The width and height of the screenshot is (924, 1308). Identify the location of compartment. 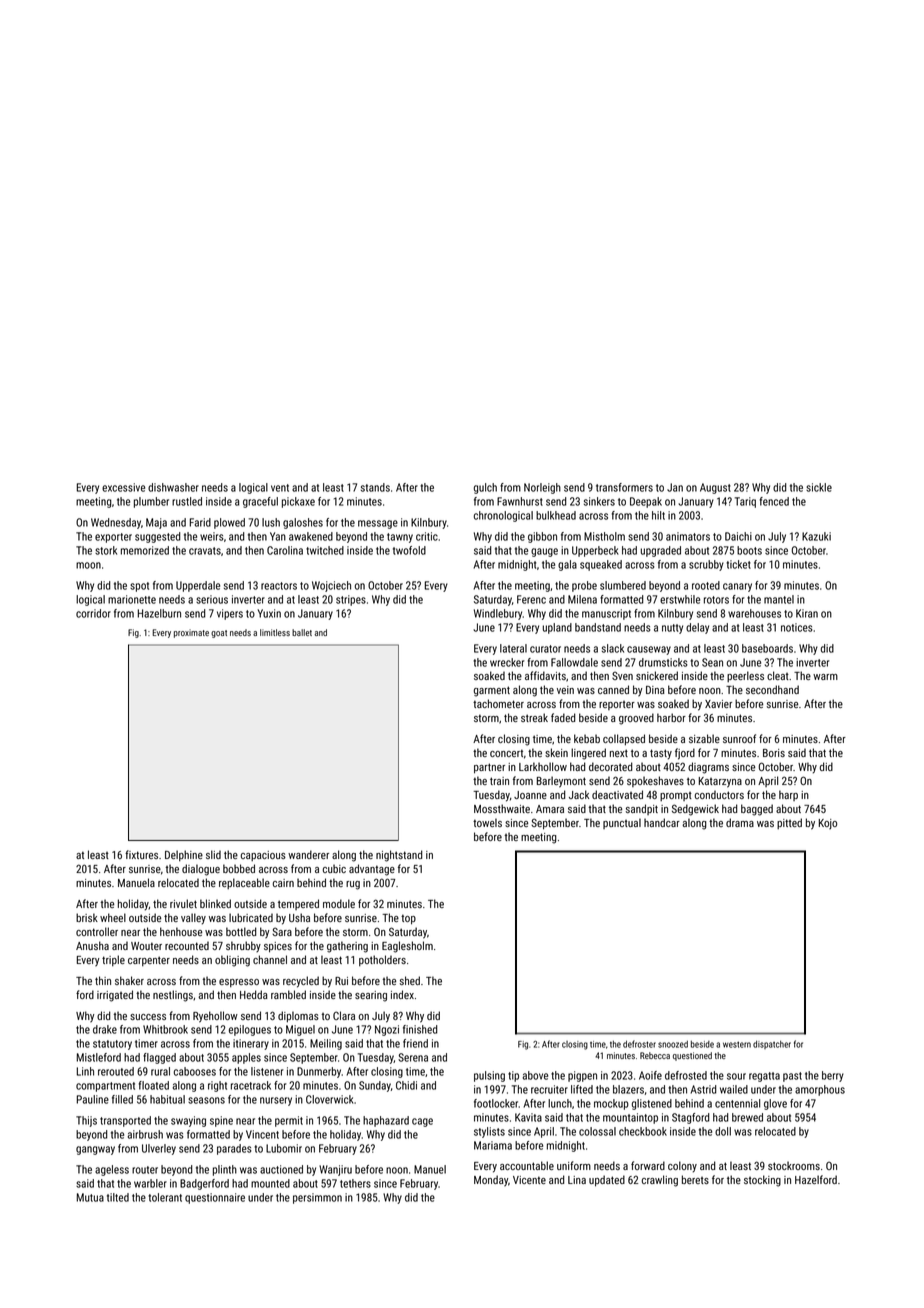
(105, 1087).
